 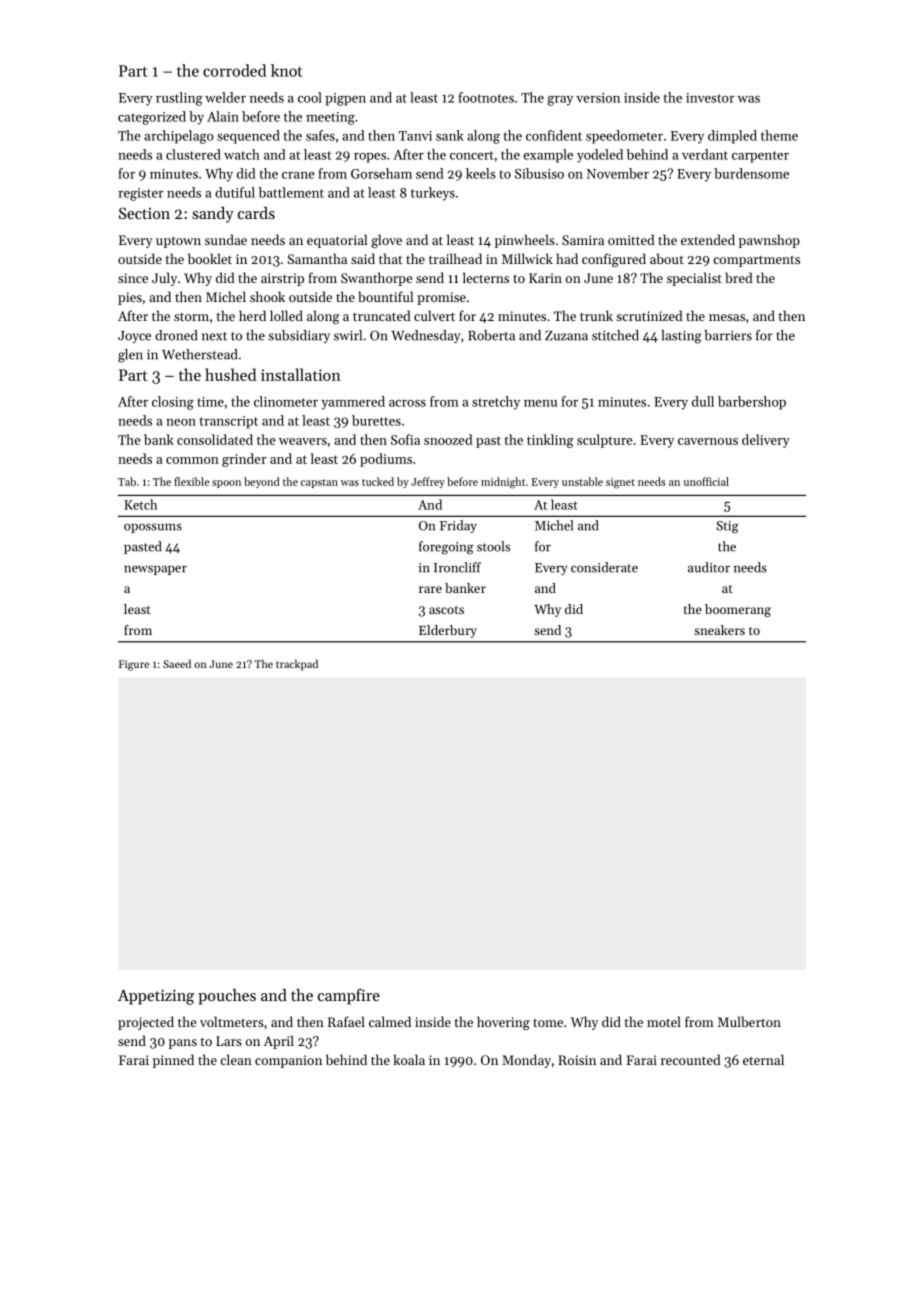 I want to click on companion, so click(x=288, y=1061).
